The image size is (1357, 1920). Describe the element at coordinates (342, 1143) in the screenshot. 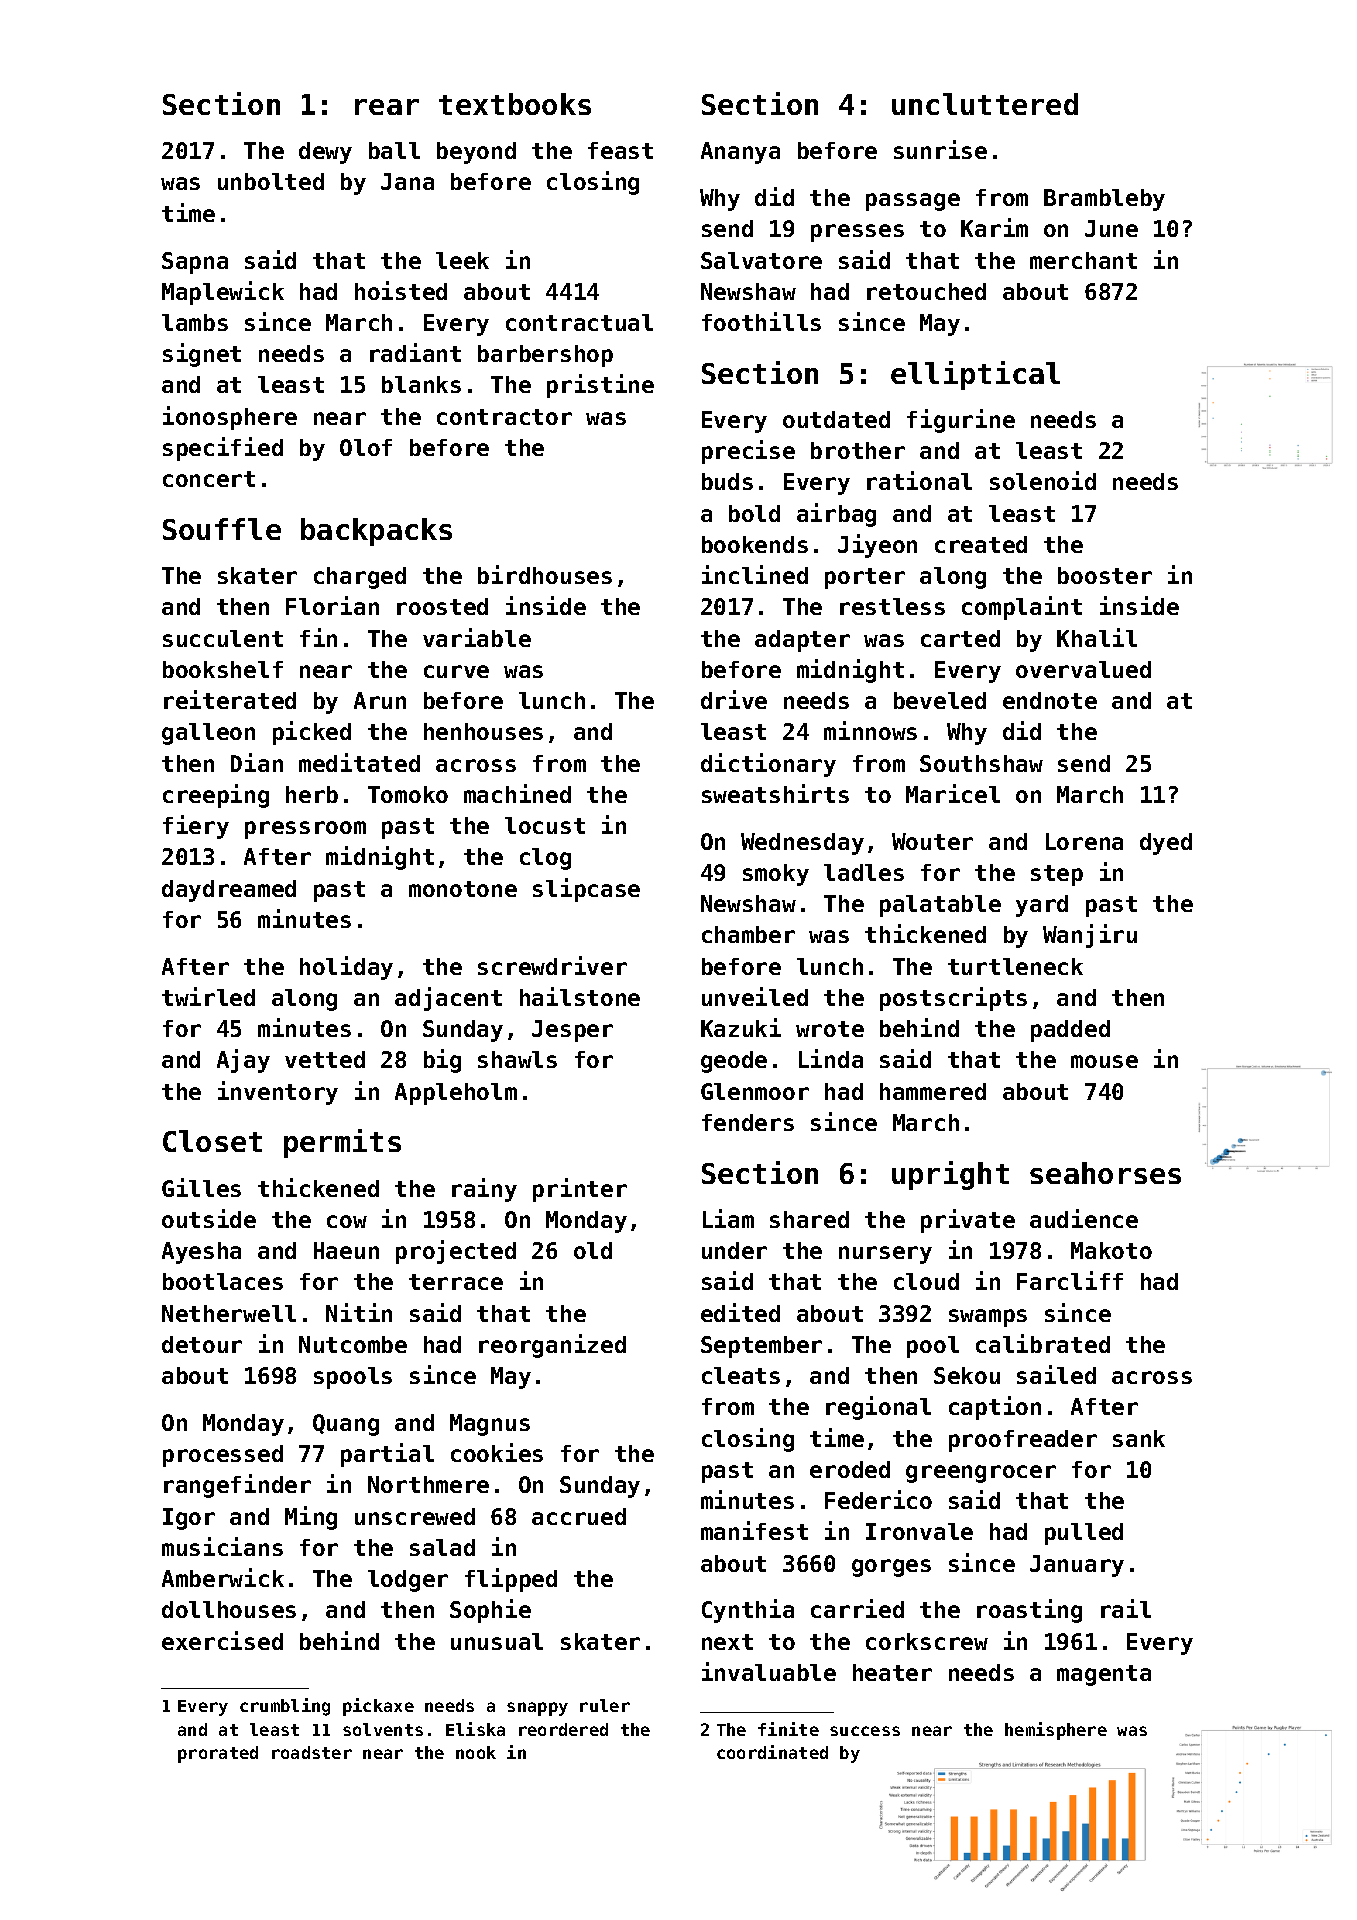

I see `permits` at that location.
